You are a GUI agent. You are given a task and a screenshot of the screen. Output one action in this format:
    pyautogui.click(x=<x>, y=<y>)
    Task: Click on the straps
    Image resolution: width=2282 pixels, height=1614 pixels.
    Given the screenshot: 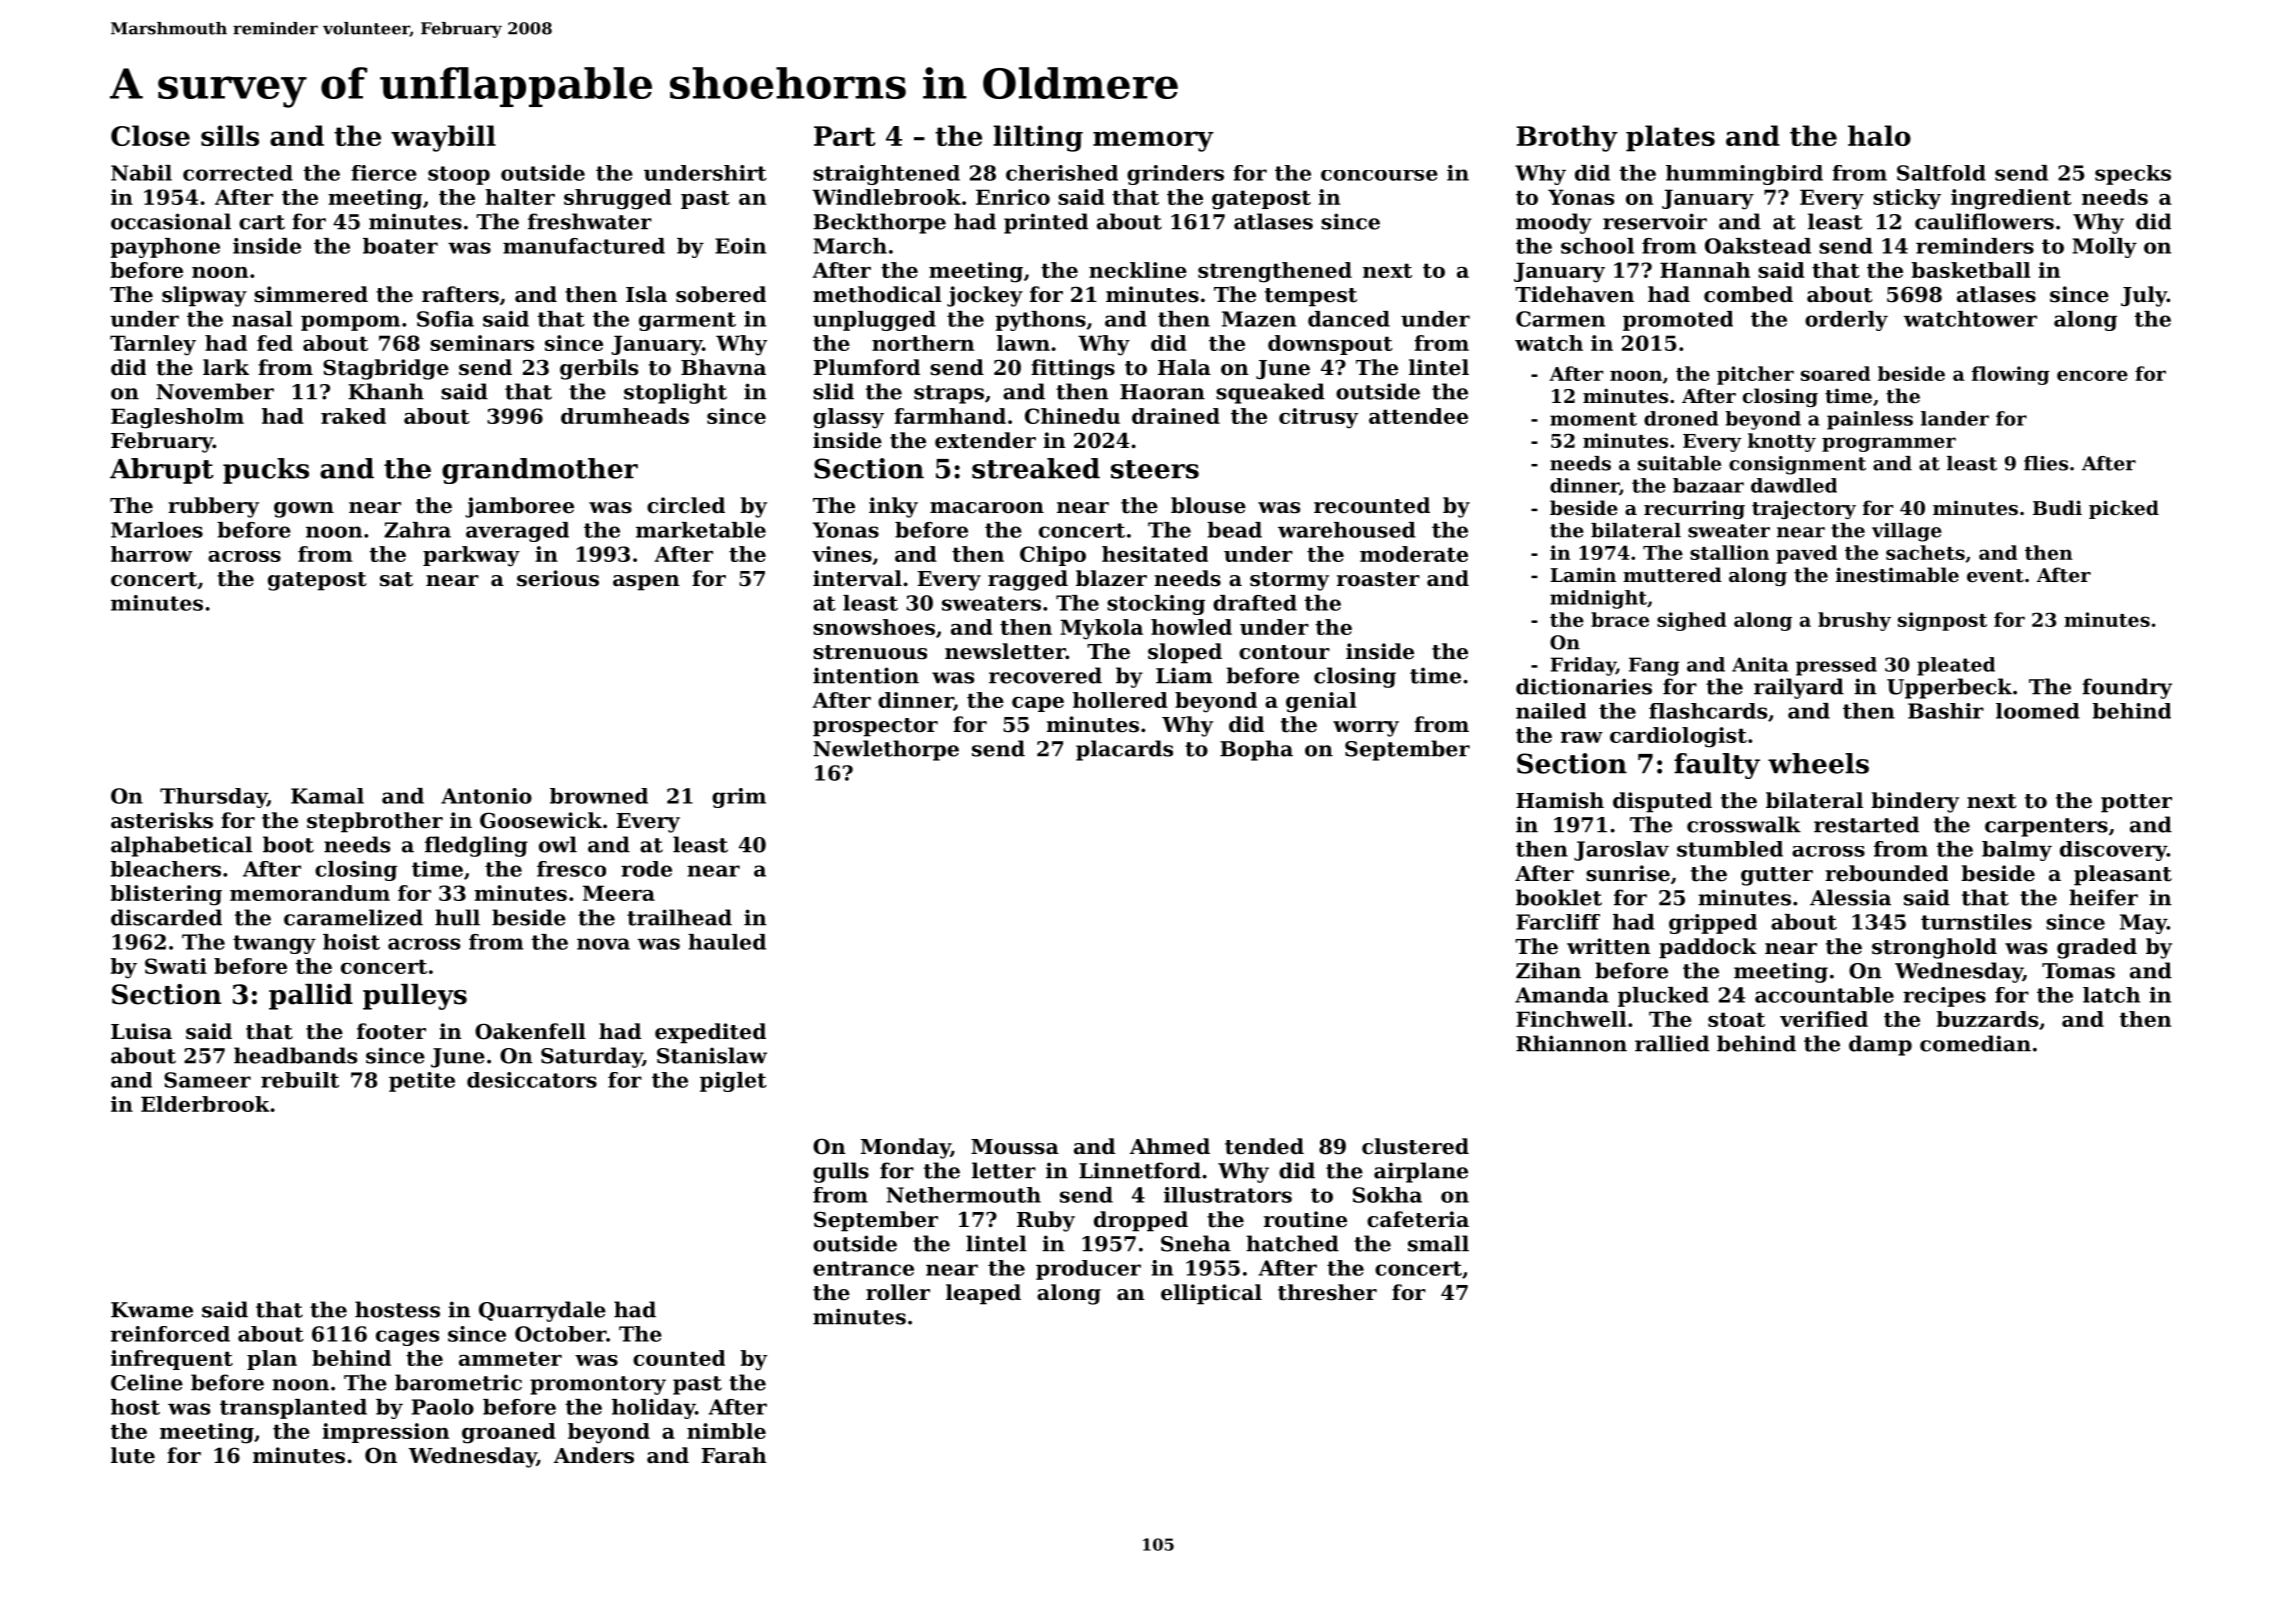 What is the action you would take?
    pyautogui.click(x=949, y=394)
